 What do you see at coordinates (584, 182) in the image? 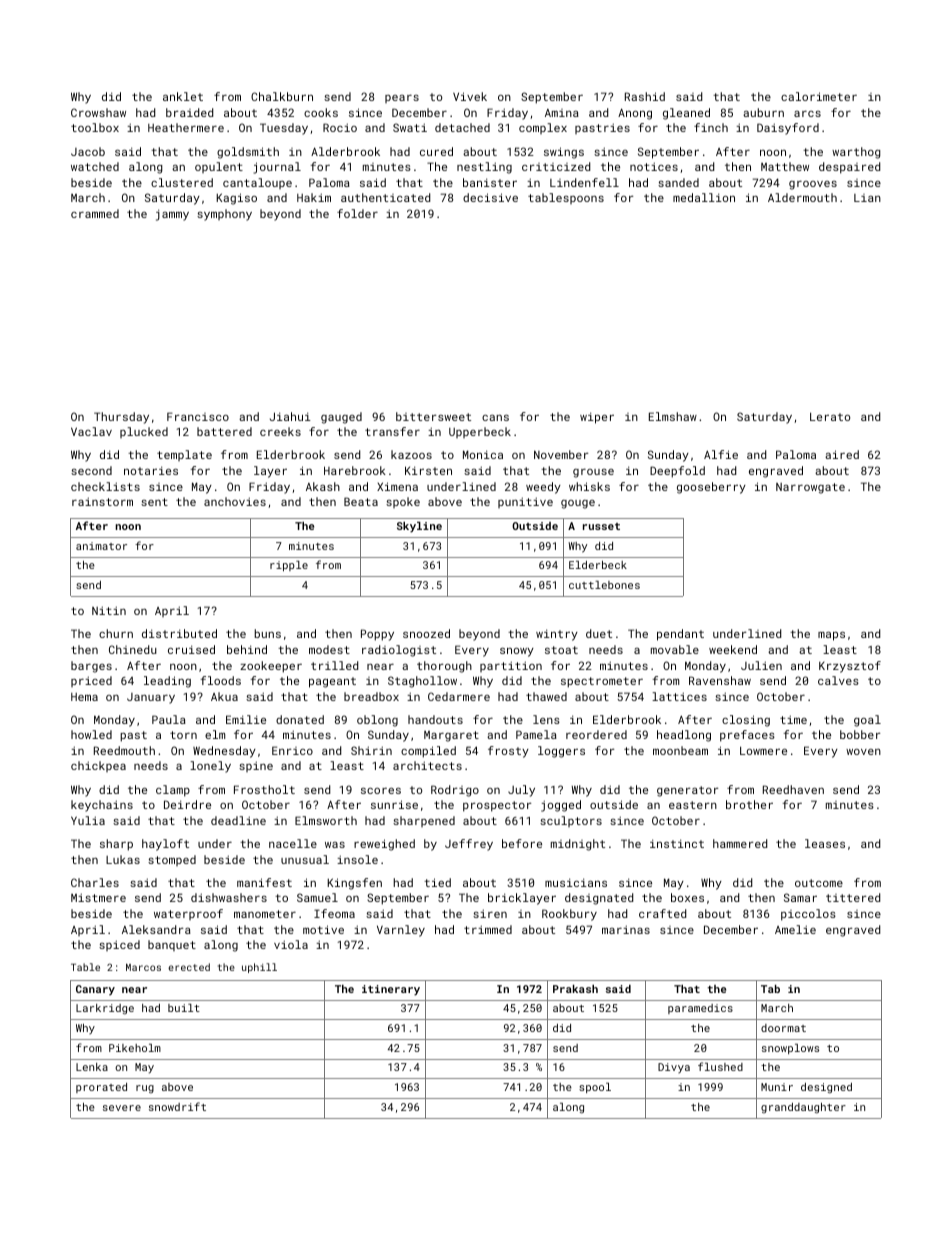
I see `Lindenfell` at bounding box center [584, 182].
